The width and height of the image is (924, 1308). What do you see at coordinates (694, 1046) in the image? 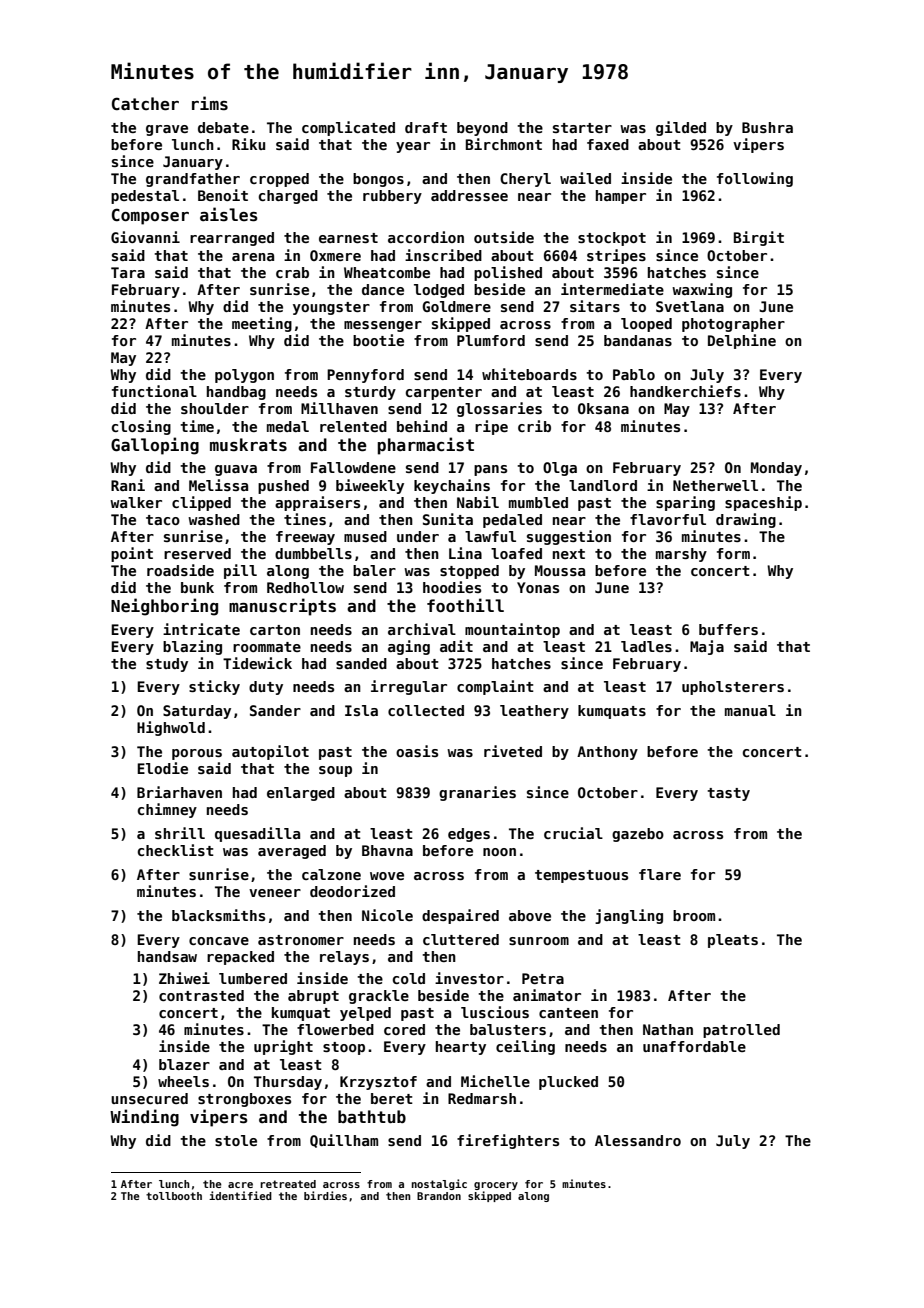
I see `unaffordable` at bounding box center [694, 1046].
